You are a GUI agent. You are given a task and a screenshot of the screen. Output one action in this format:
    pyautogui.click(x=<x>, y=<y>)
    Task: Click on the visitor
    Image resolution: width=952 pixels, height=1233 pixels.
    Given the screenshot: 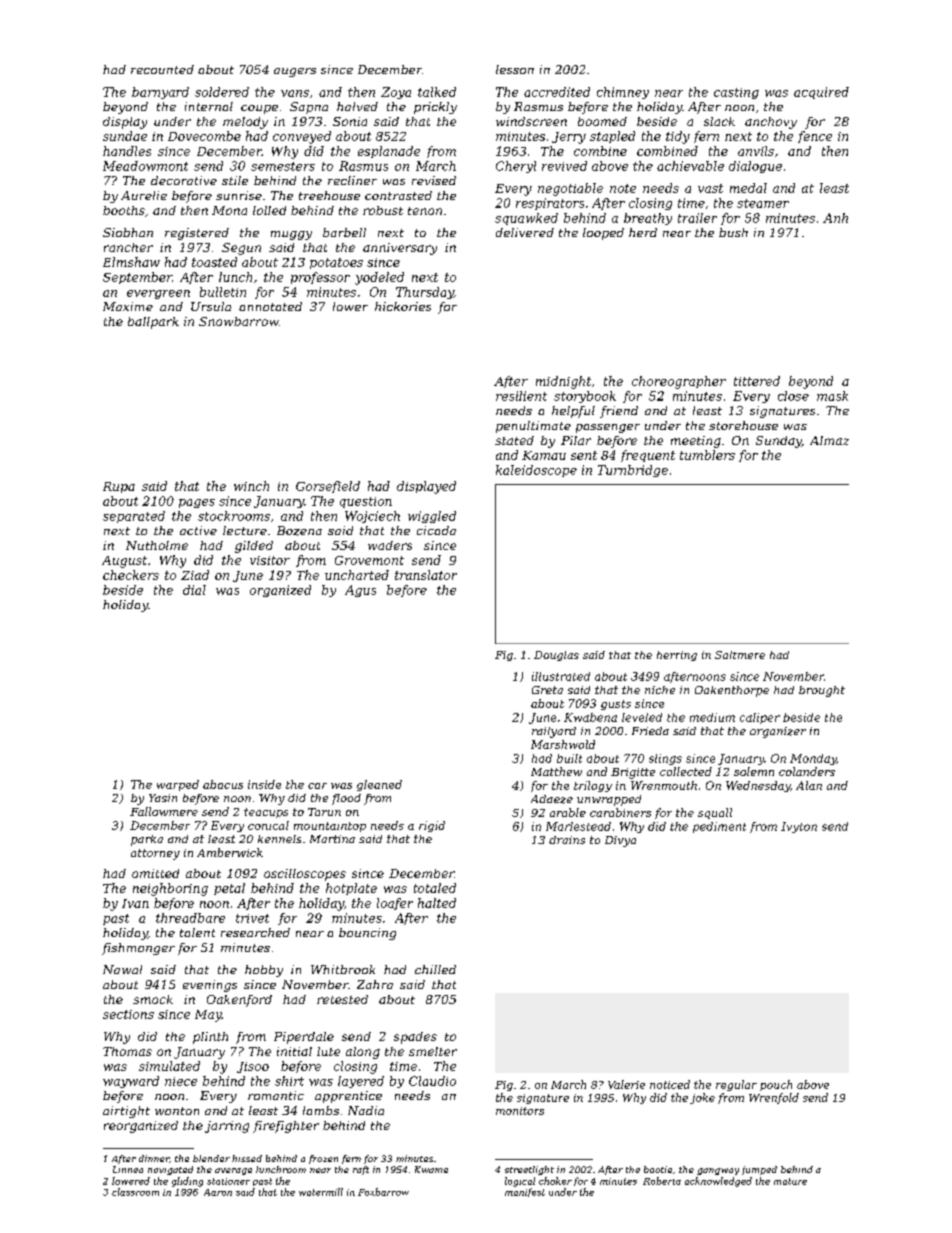 What is the action you would take?
    pyautogui.click(x=270, y=560)
